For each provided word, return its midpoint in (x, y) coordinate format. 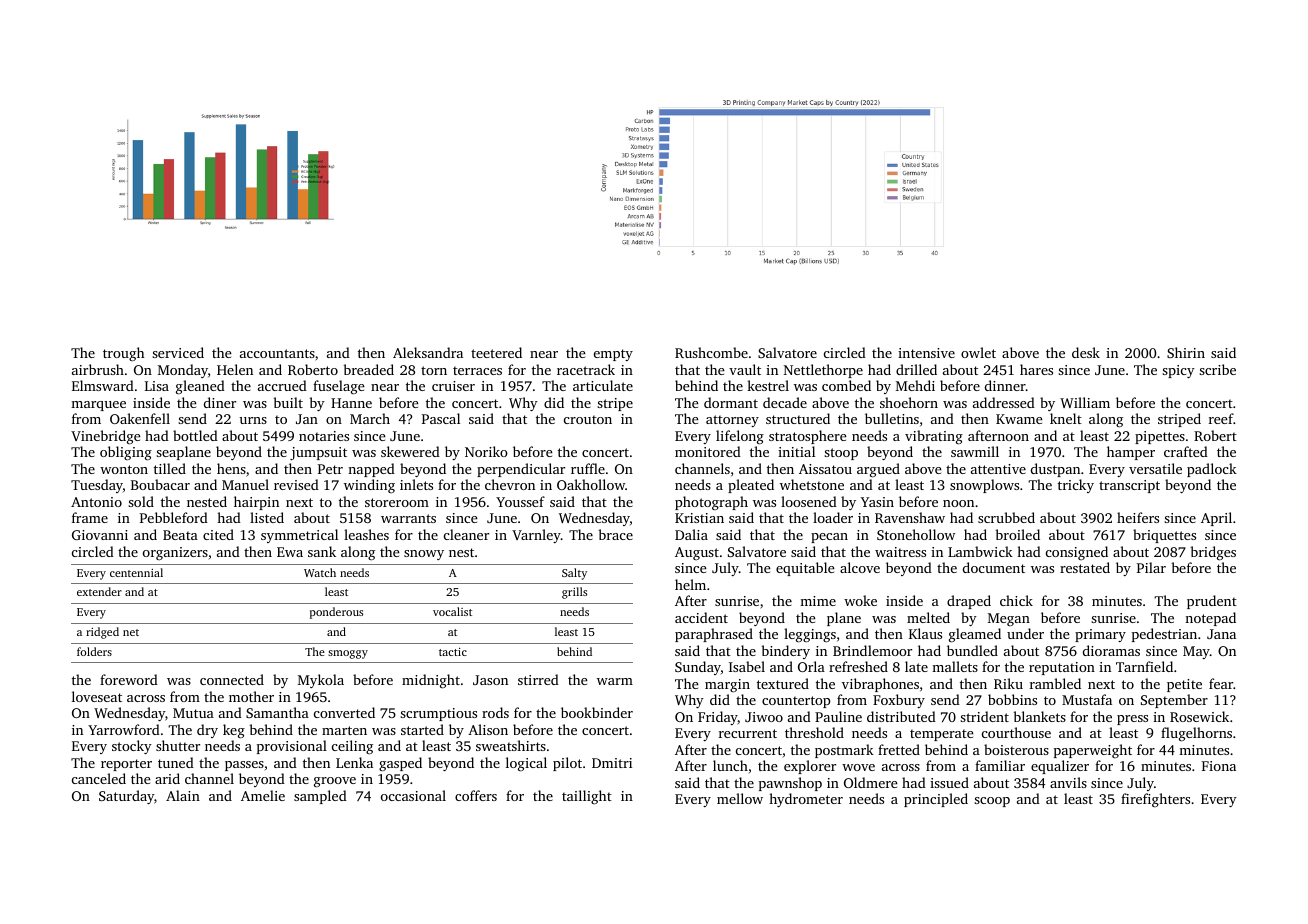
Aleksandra (428, 352)
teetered (496, 352)
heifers (1138, 517)
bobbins (1012, 699)
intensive (926, 353)
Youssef (520, 501)
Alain (183, 795)
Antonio (96, 502)
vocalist (452, 611)
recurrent (748, 733)
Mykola (321, 681)
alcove (860, 567)
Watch (320, 572)
